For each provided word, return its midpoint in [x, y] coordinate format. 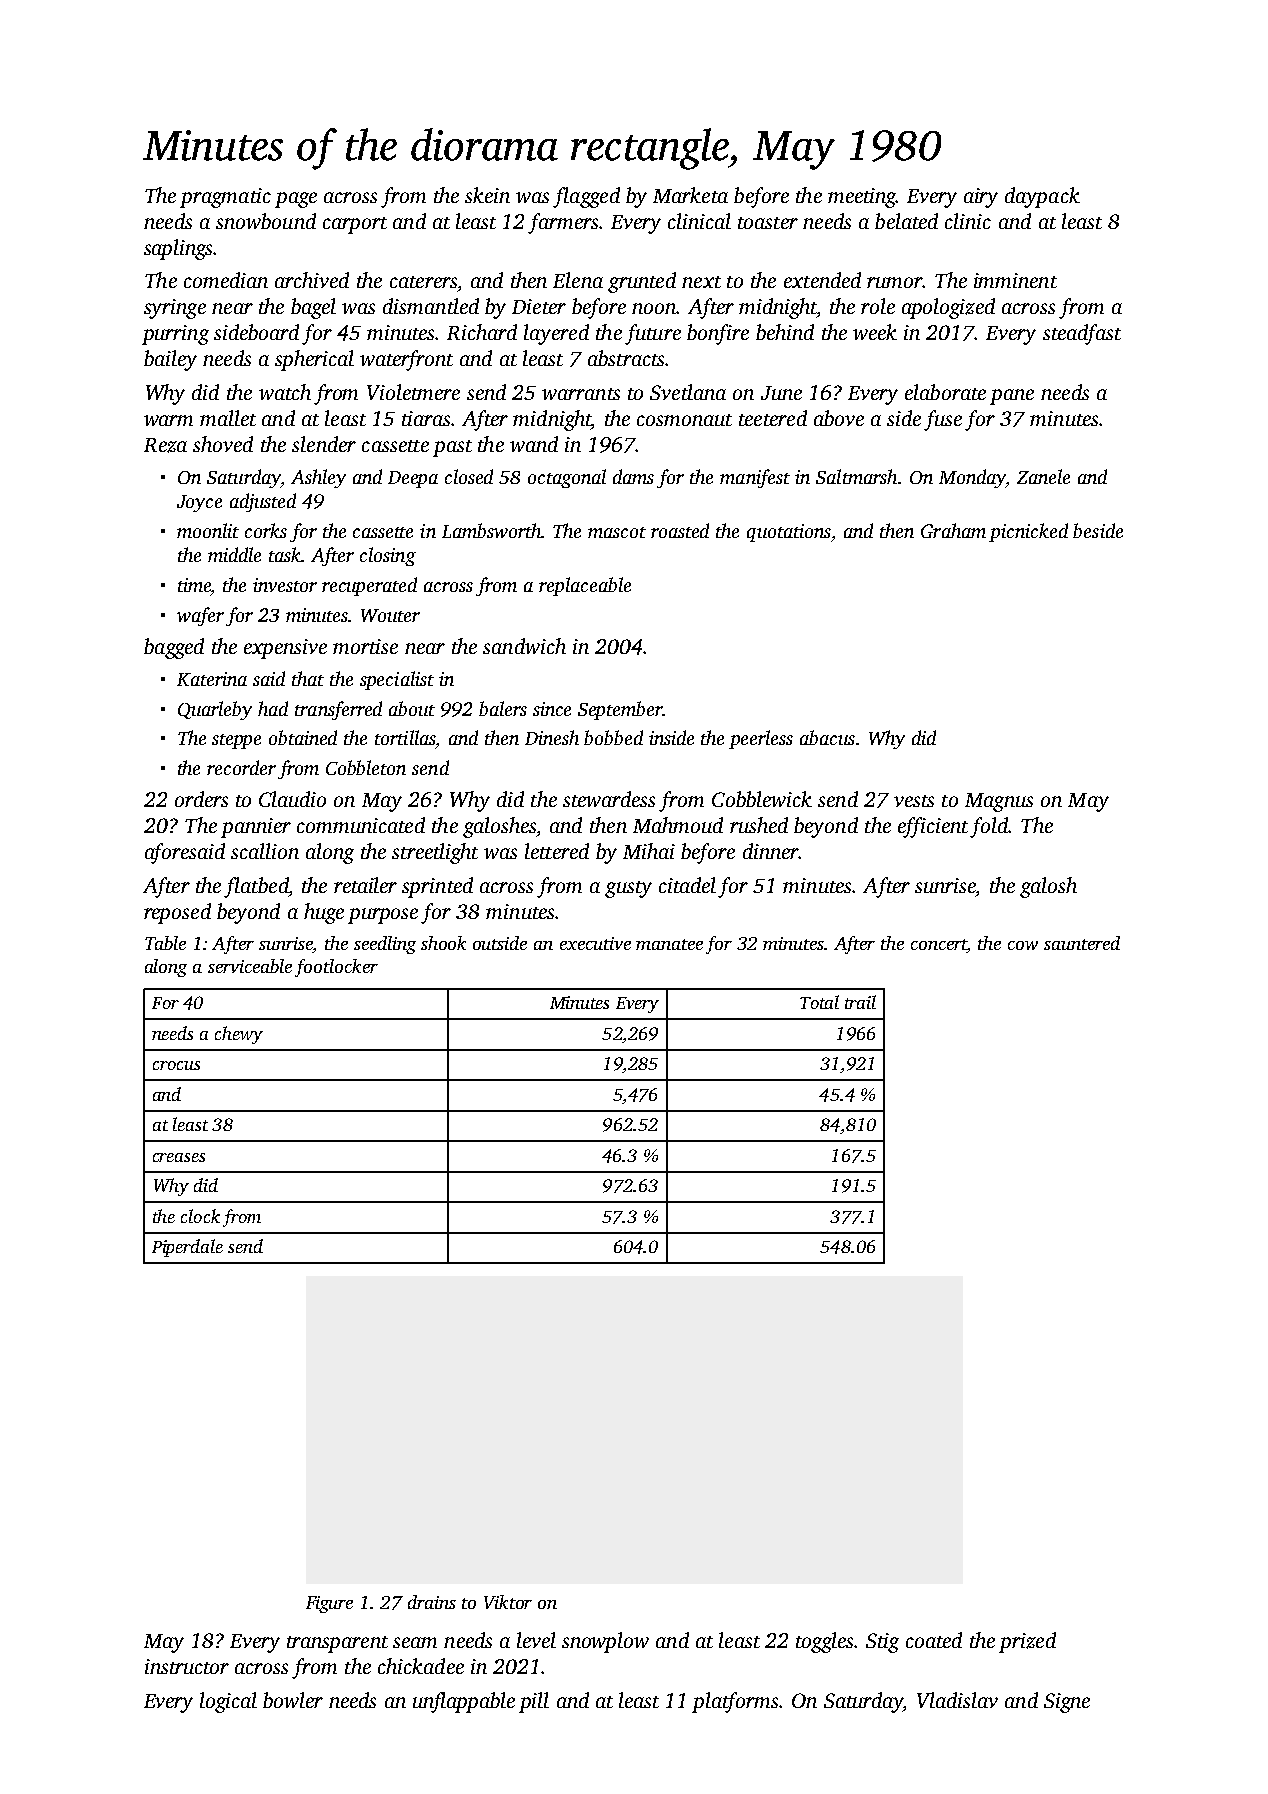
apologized [948, 308]
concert [939, 946]
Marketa [690, 195]
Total [819, 1002]
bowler [293, 1700]
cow [1023, 945]
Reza [165, 445]
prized [1027, 1642]
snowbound [266, 221]
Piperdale [187, 1248]
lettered [557, 851]
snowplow [605, 1642]
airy [981, 198]
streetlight [435, 853]
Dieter [539, 306]
